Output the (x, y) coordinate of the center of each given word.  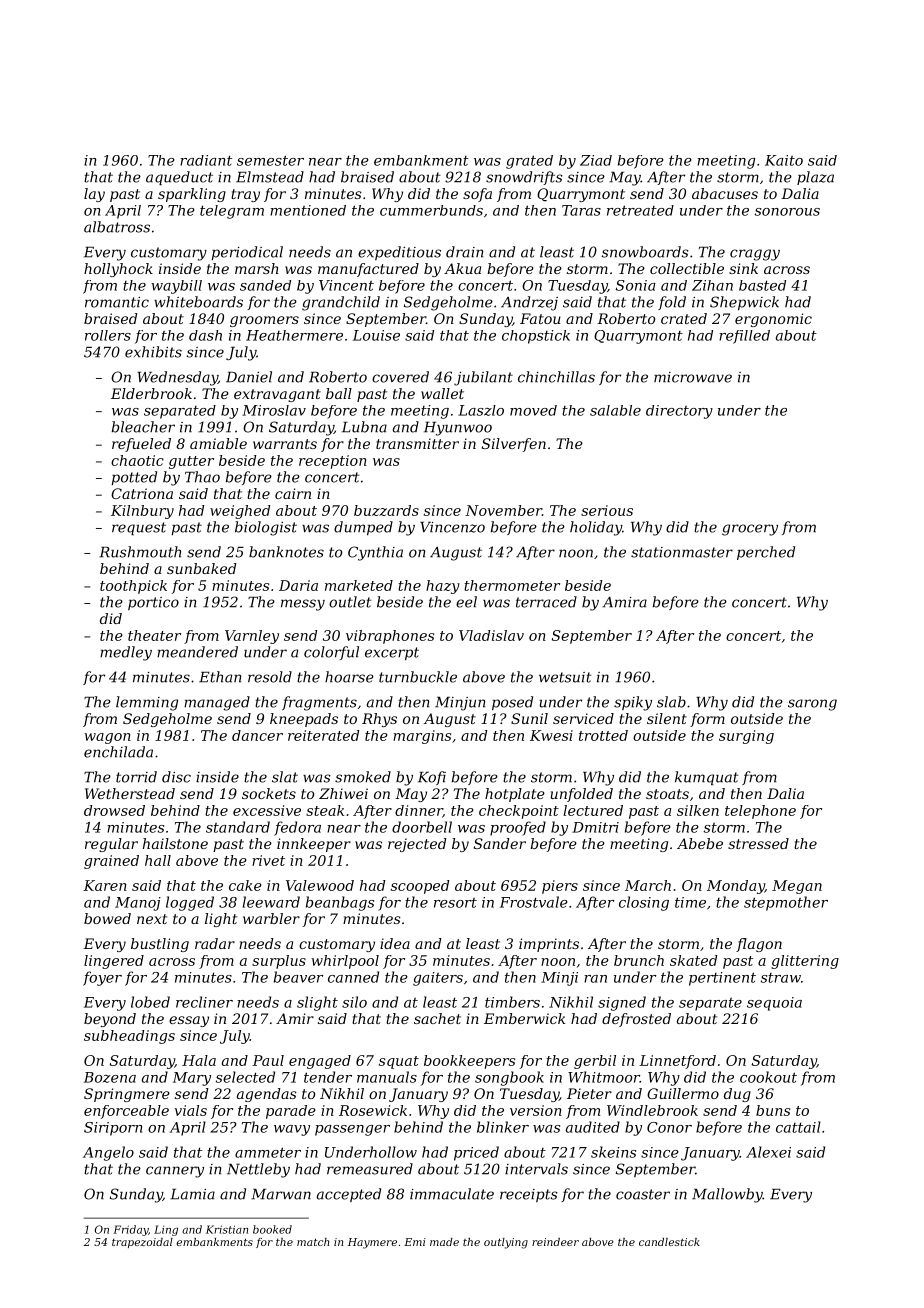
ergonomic (773, 320)
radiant (206, 160)
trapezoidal (142, 1243)
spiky (633, 703)
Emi (415, 1242)
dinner (419, 811)
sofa (477, 195)
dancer (257, 735)
